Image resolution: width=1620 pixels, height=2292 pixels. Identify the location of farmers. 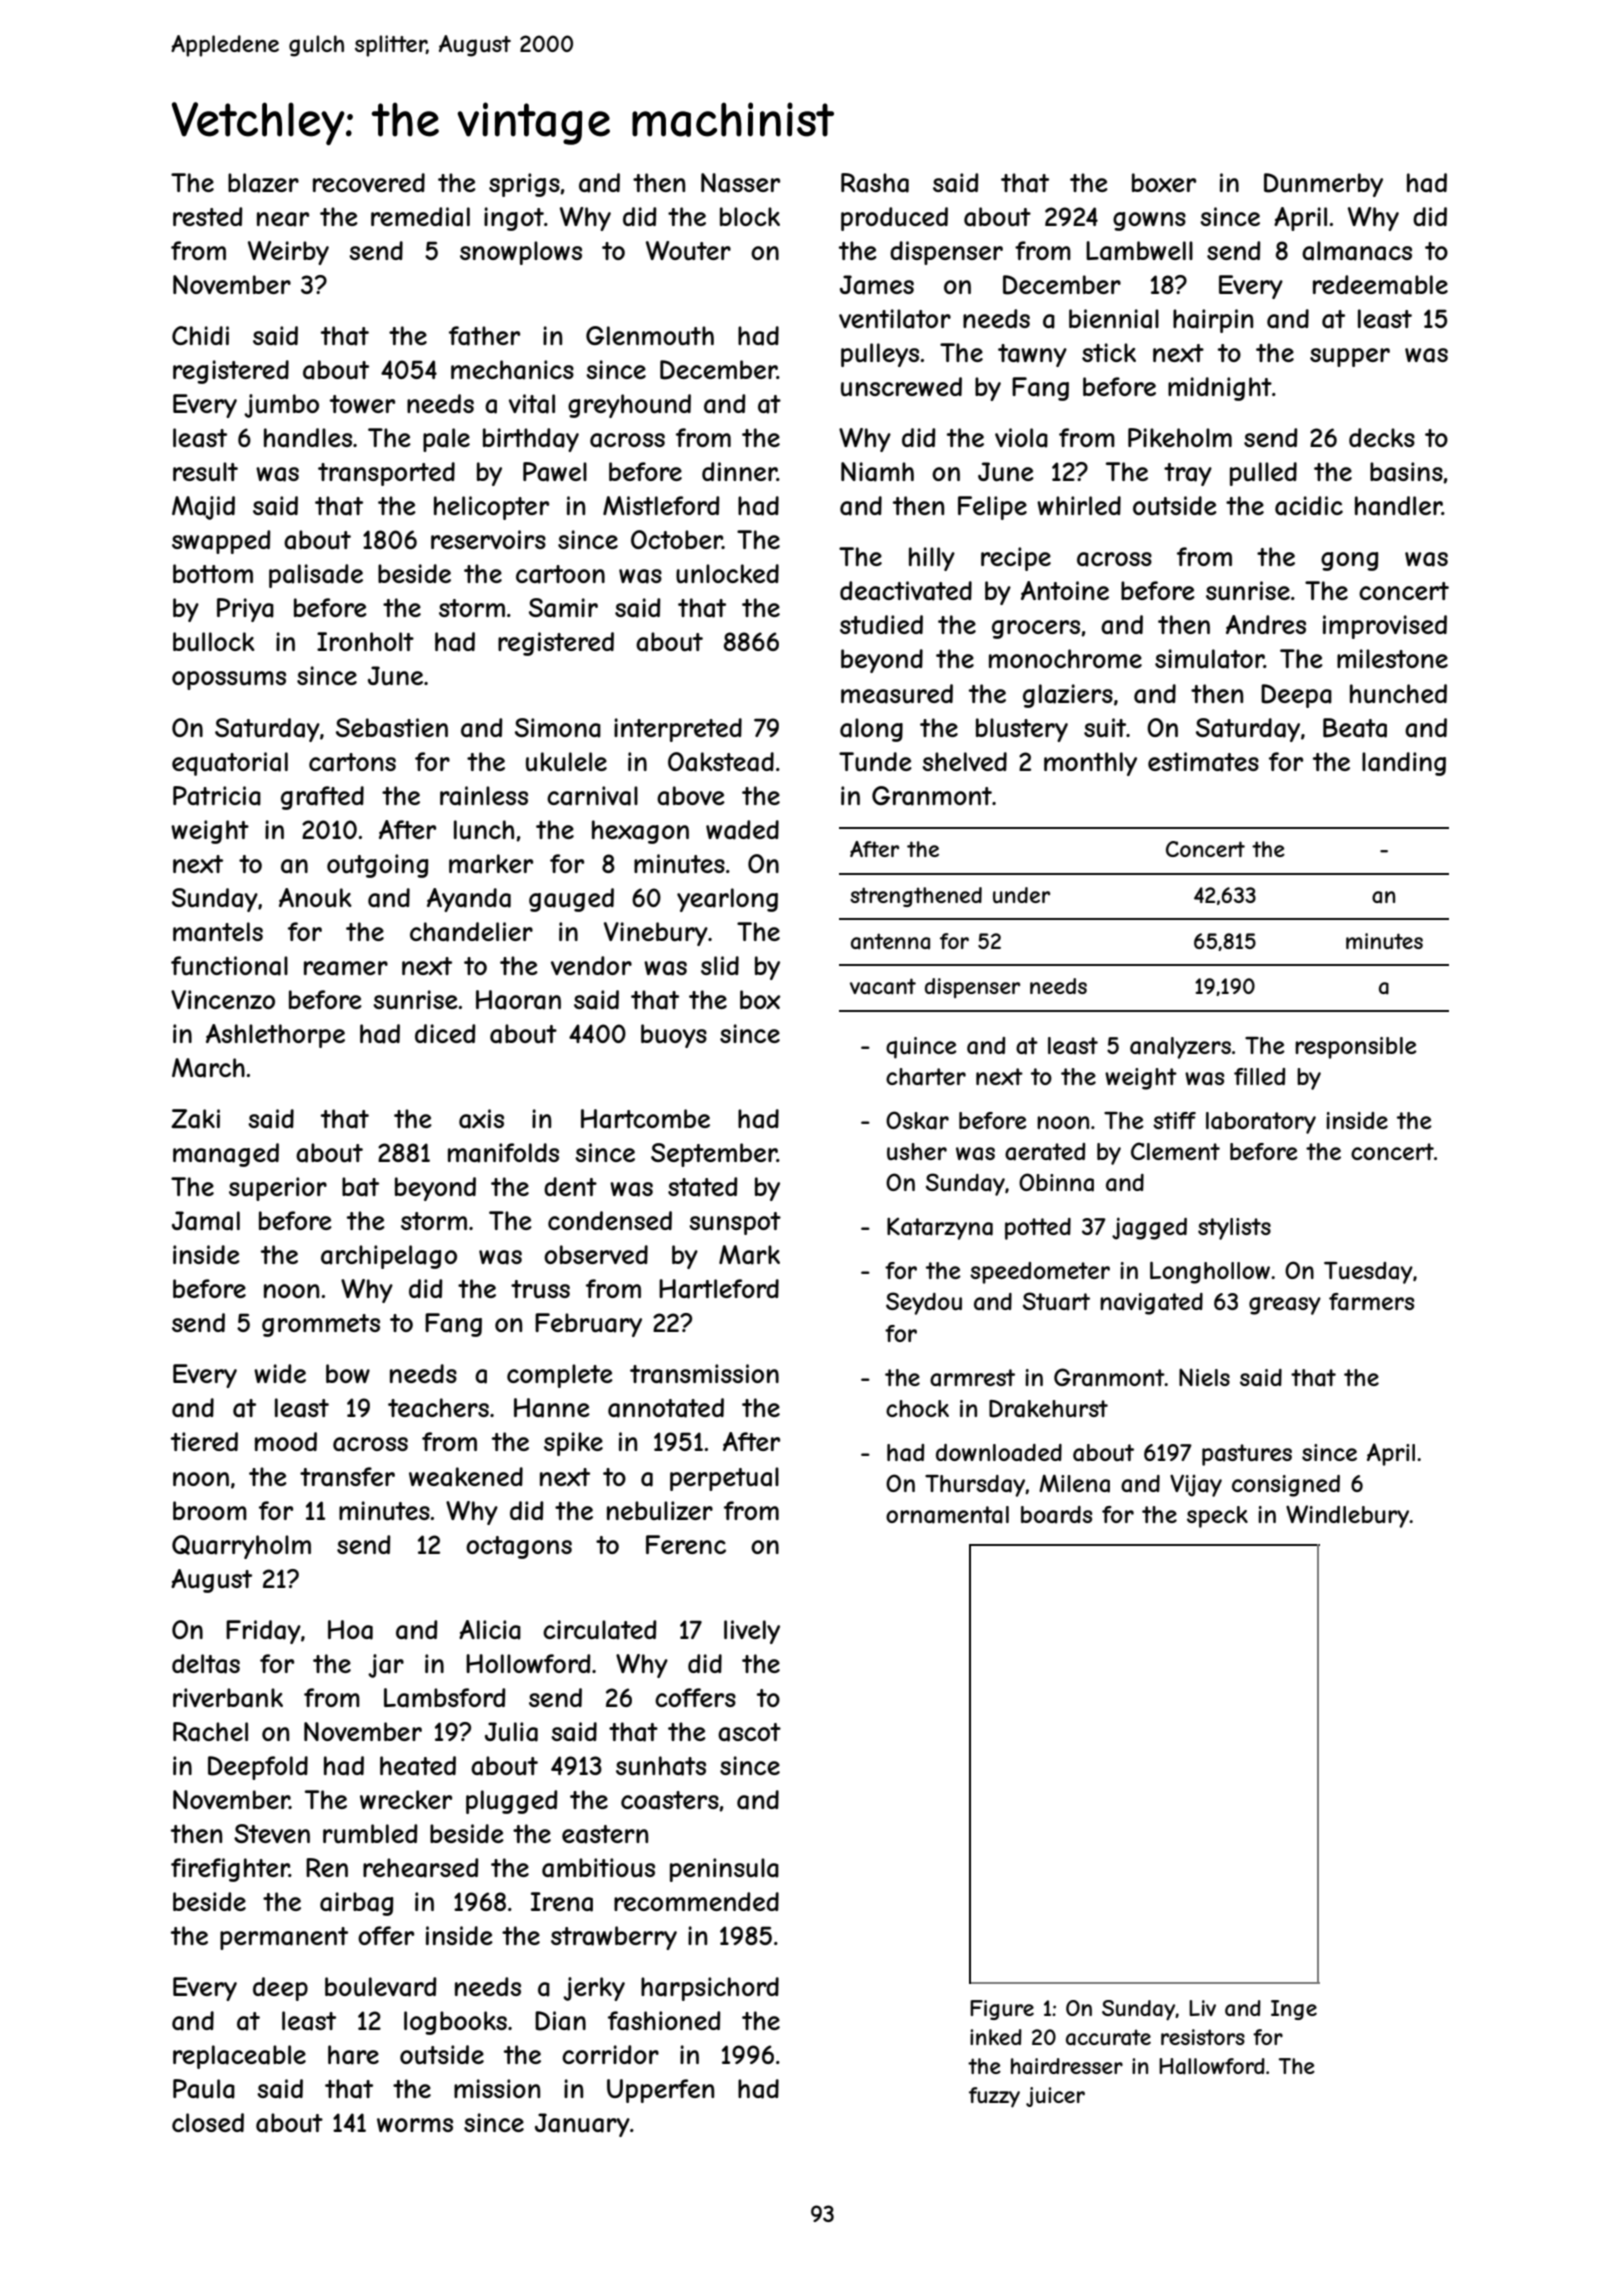
(1371, 1302).
